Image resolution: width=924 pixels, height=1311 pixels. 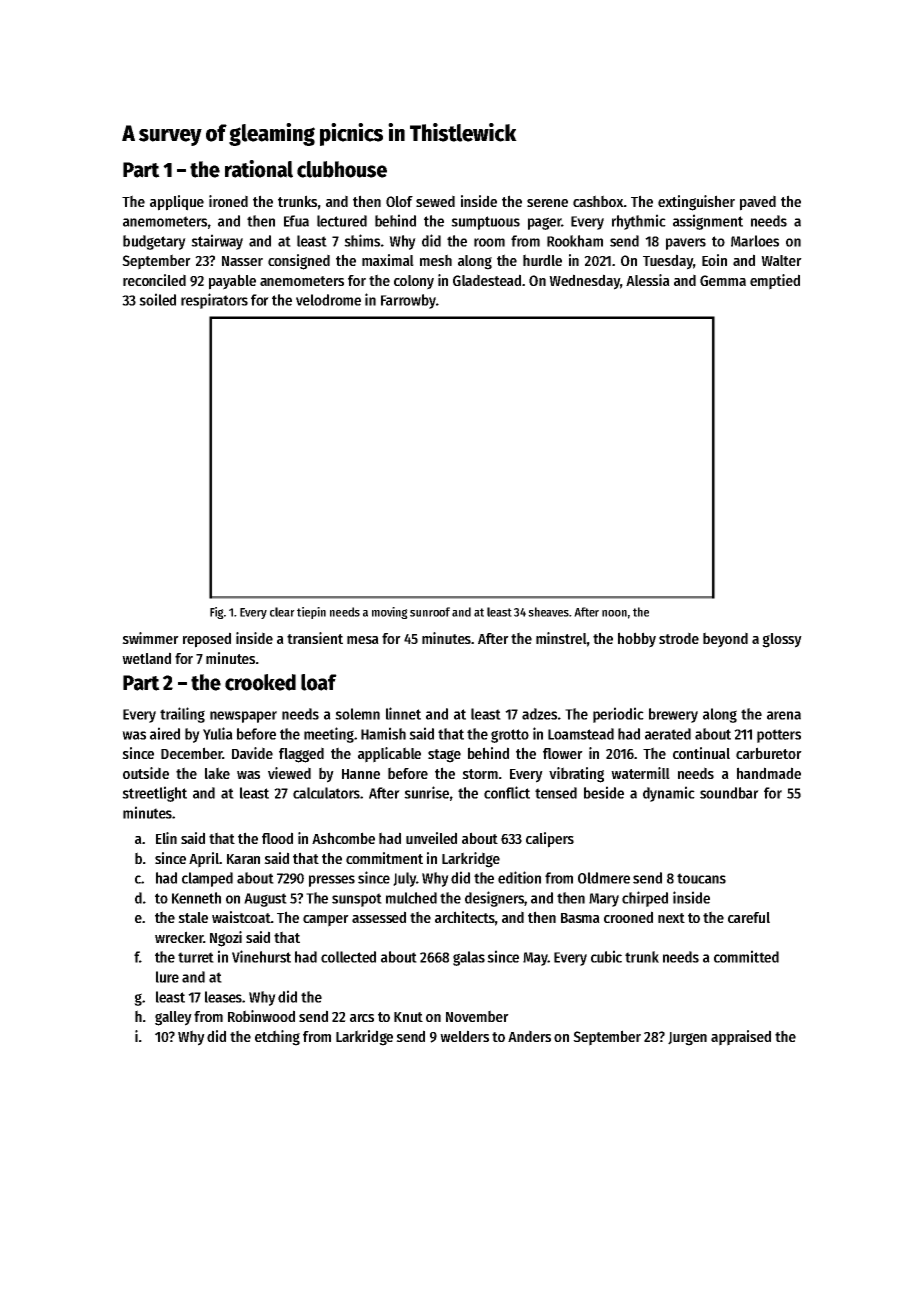 What do you see at coordinates (408, 1017) in the screenshot?
I see `Knut` at bounding box center [408, 1017].
